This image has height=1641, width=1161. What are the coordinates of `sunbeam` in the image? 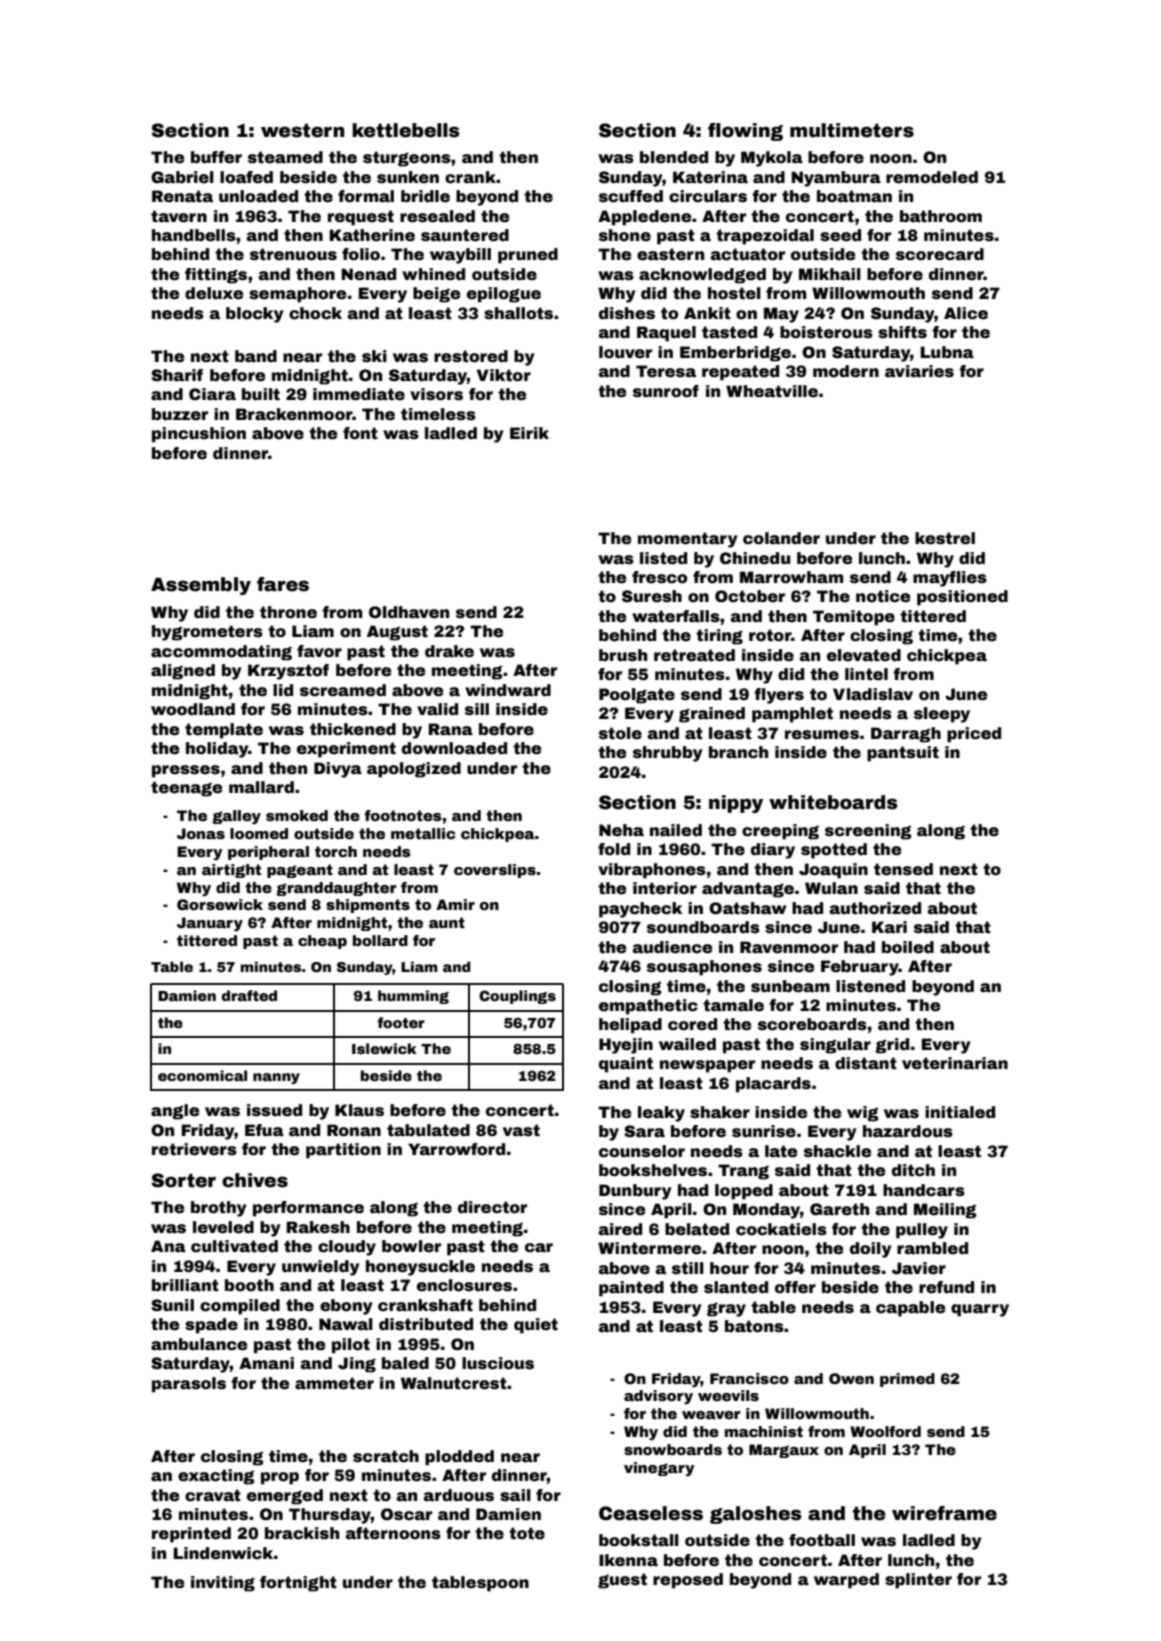 It's located at (790, 986).
